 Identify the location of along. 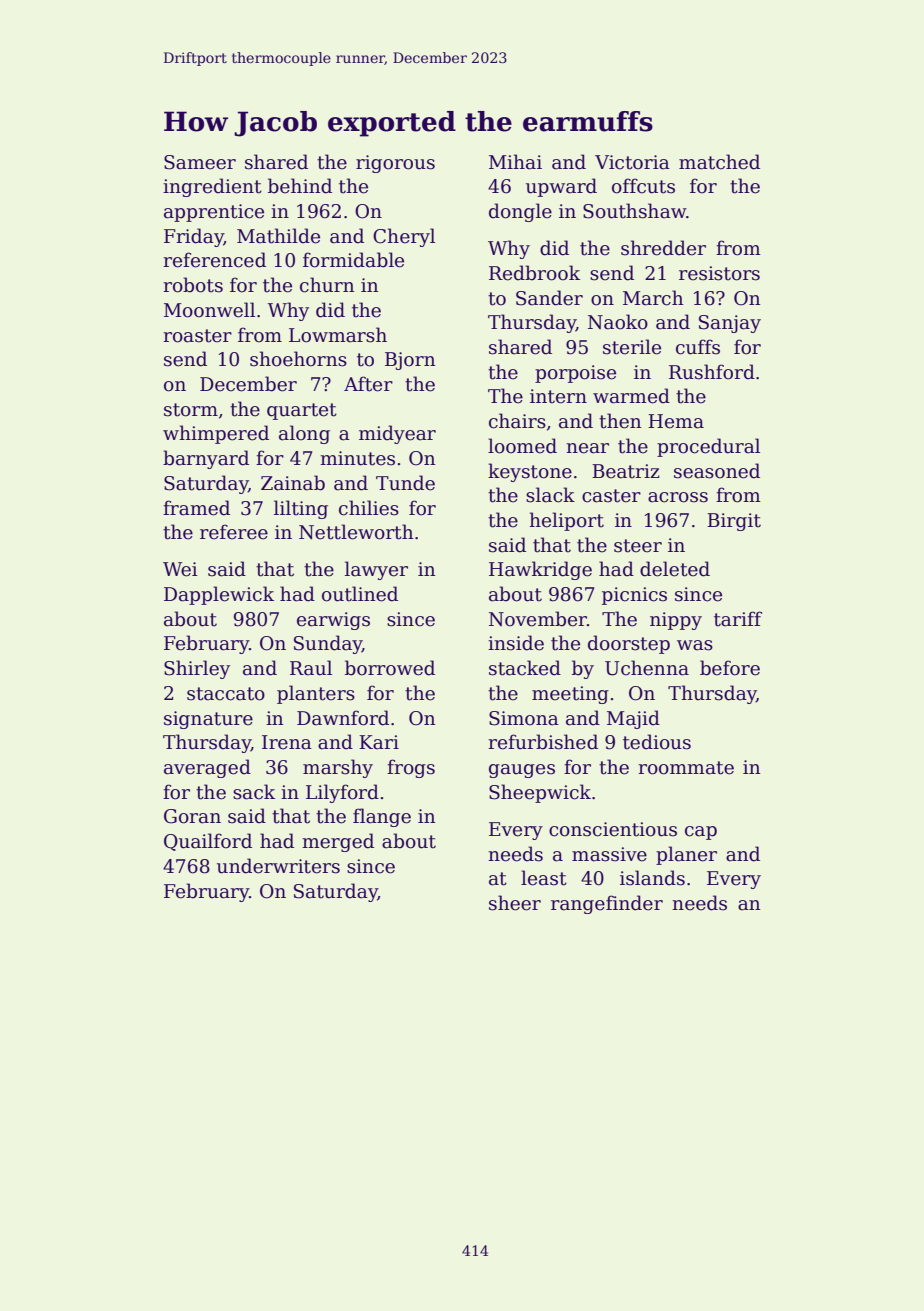
(304, 434).
